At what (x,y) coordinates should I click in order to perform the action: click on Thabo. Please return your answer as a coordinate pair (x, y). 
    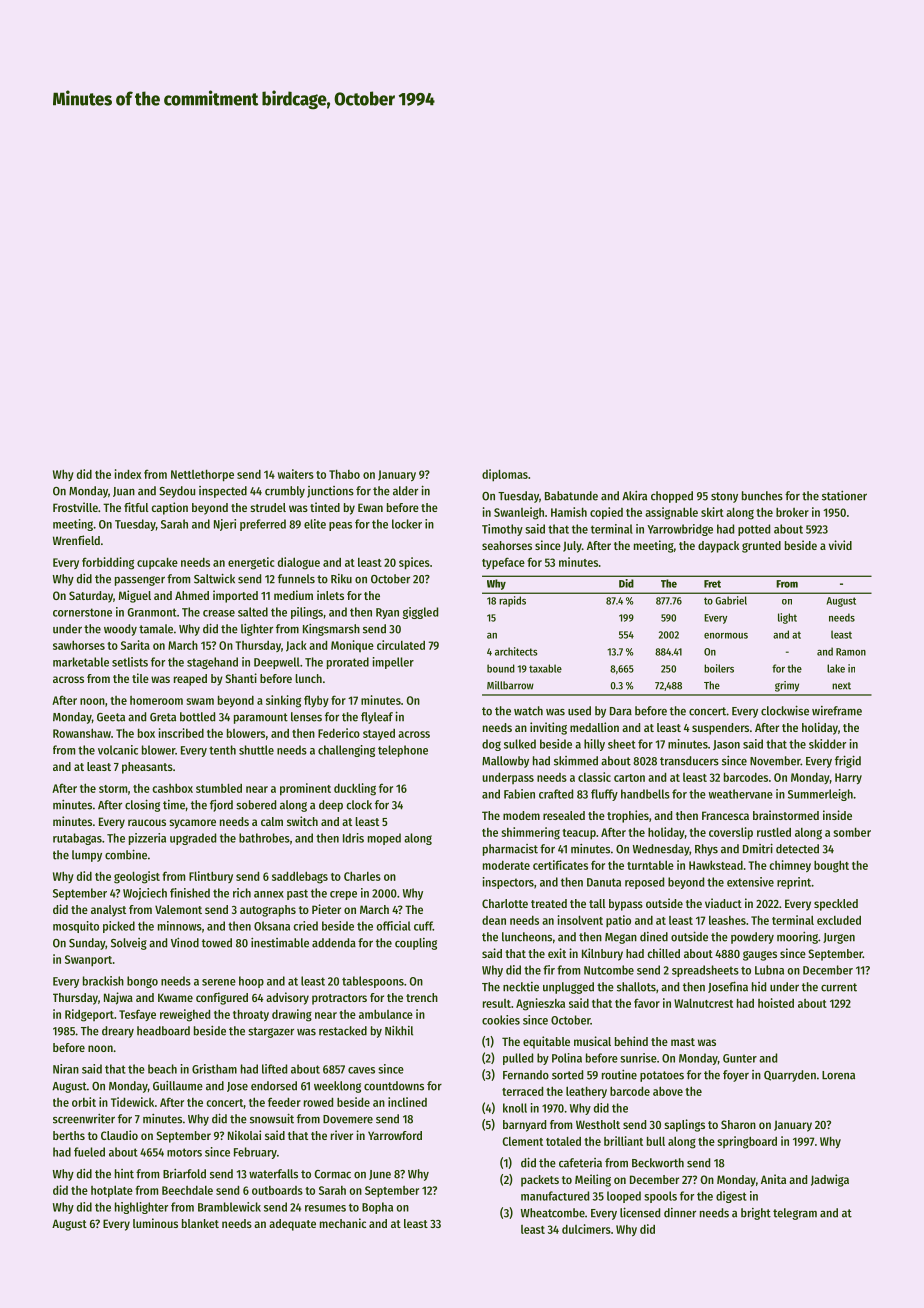
    Looking at the image, I should click on (344, 474).
